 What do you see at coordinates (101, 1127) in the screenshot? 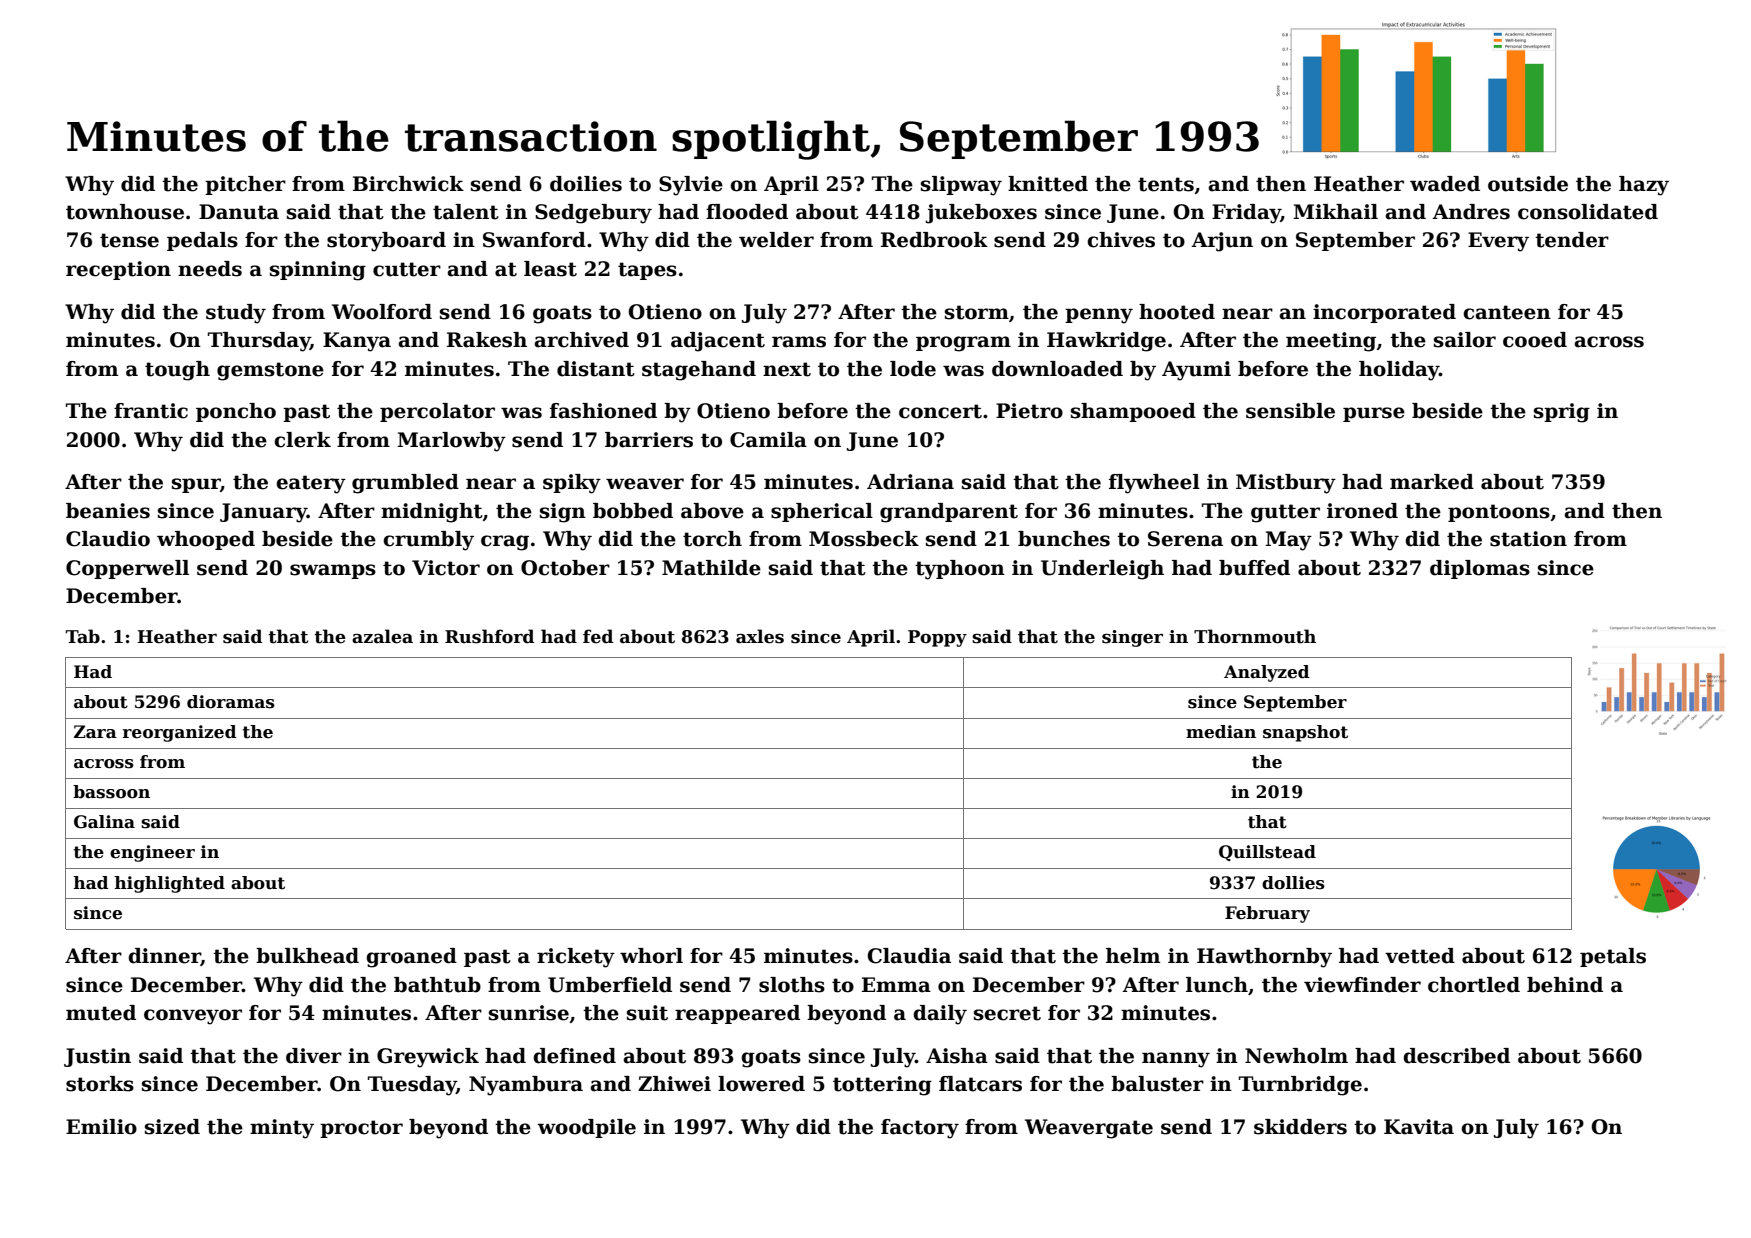
I see `Emilio` at bounding box center [101, 1127].
